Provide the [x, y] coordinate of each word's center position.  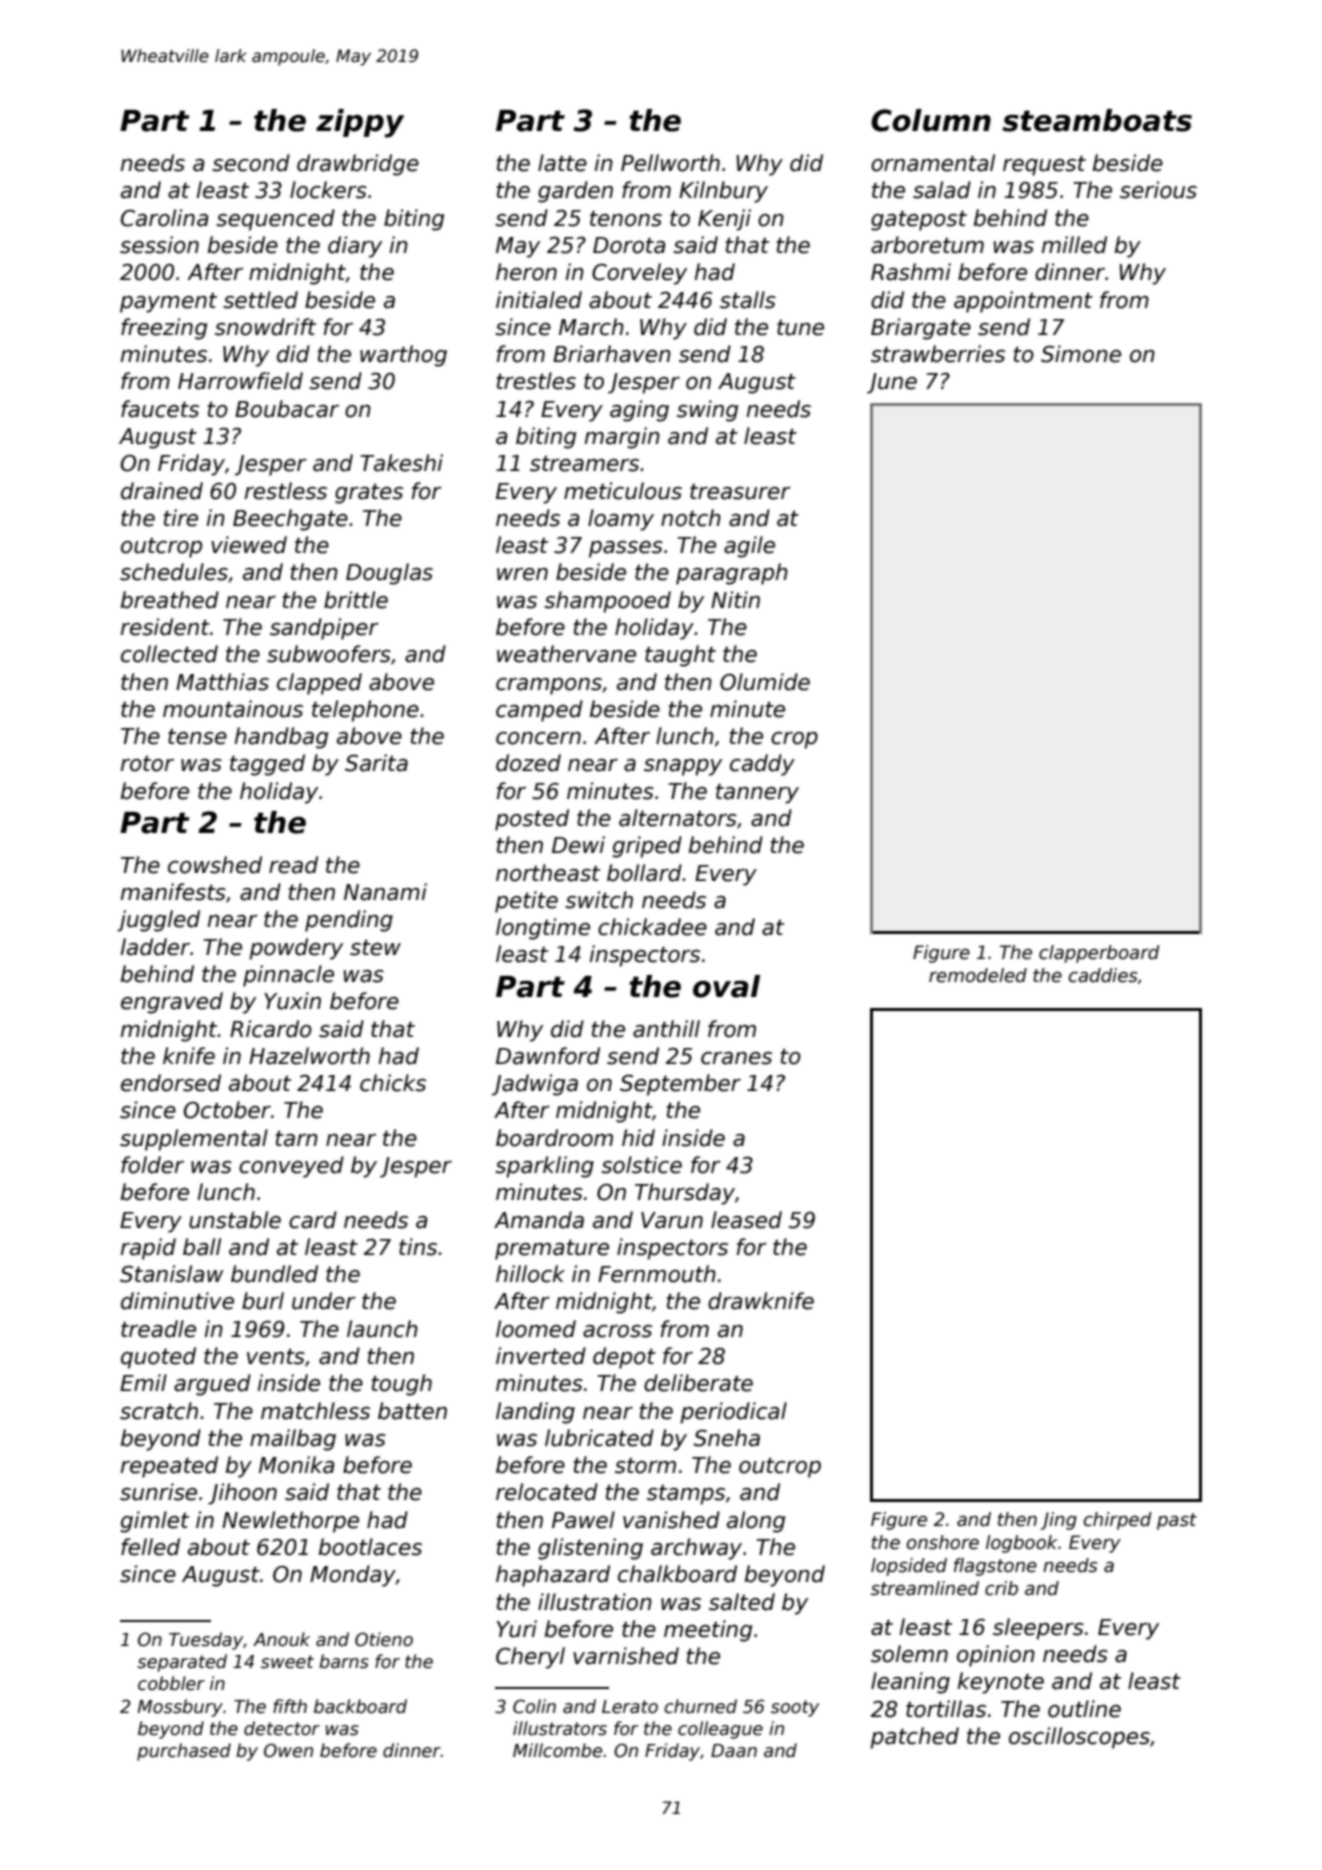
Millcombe [557, 1750]
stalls [748, 300]
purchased [184, 1752]
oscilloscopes [1079, 1738]
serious [1158, 190]
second [251, 163]
